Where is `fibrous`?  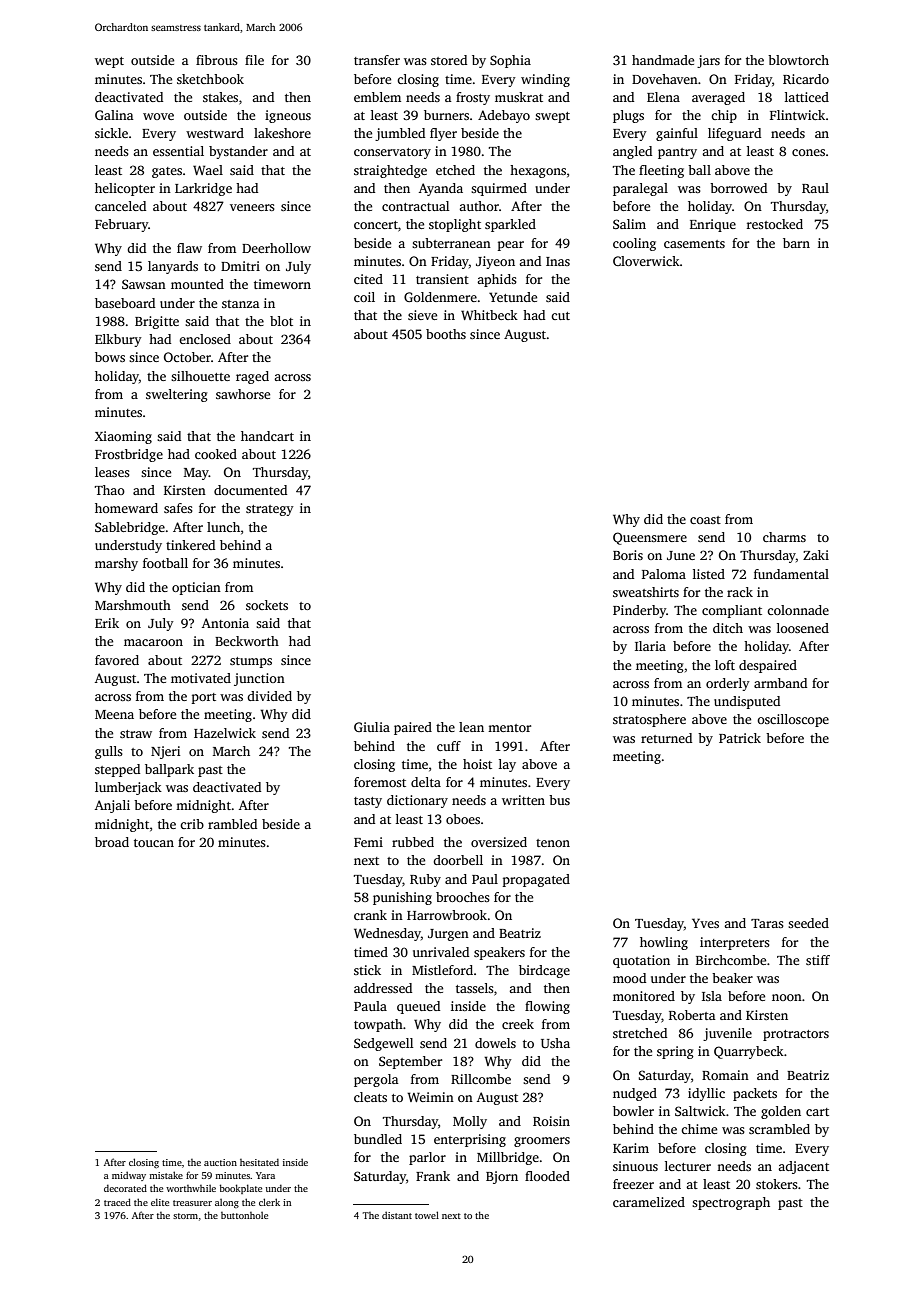 fibrous is located at coordinates (217, 60).
